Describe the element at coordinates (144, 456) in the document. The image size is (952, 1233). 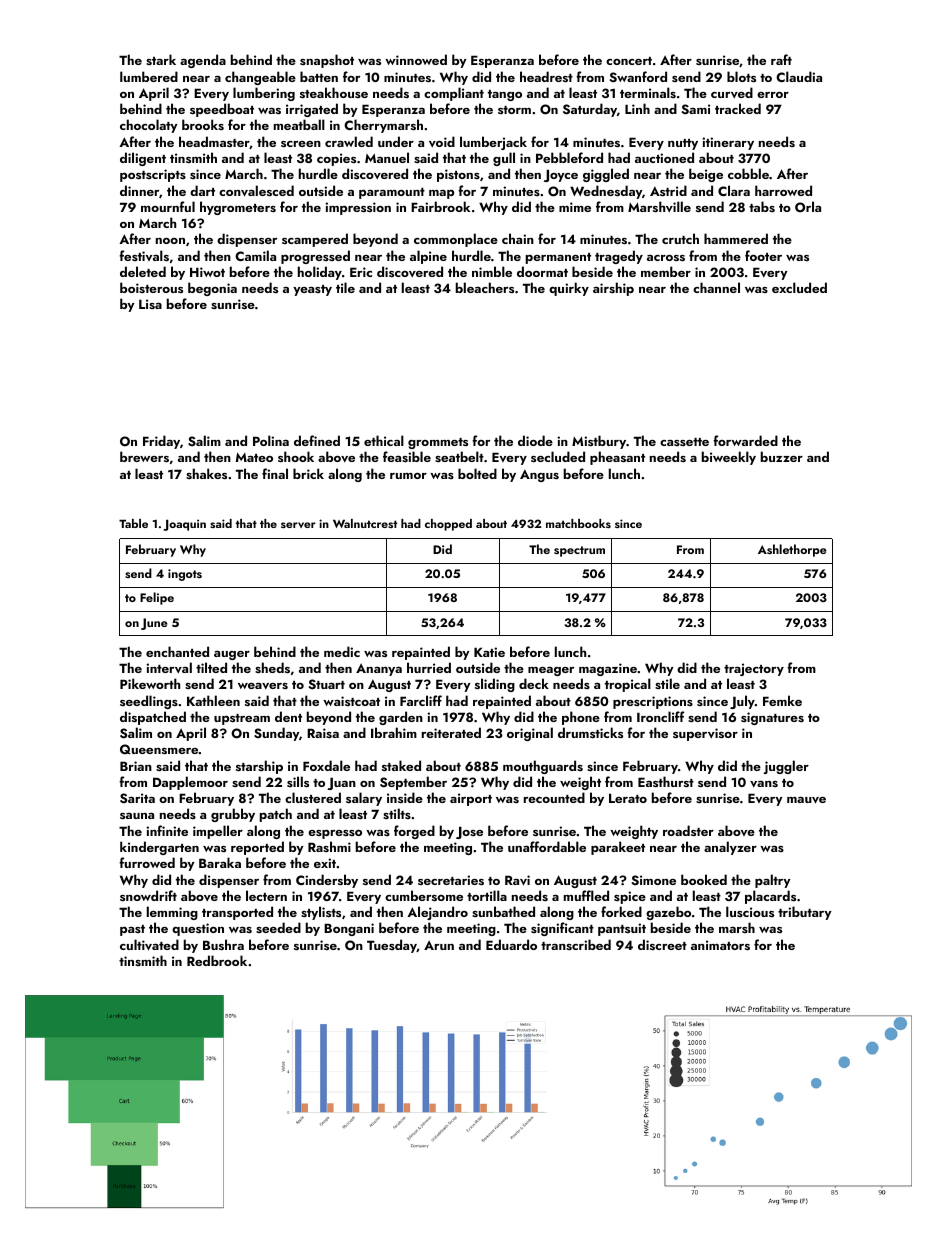
I see `brewers` at that location.
